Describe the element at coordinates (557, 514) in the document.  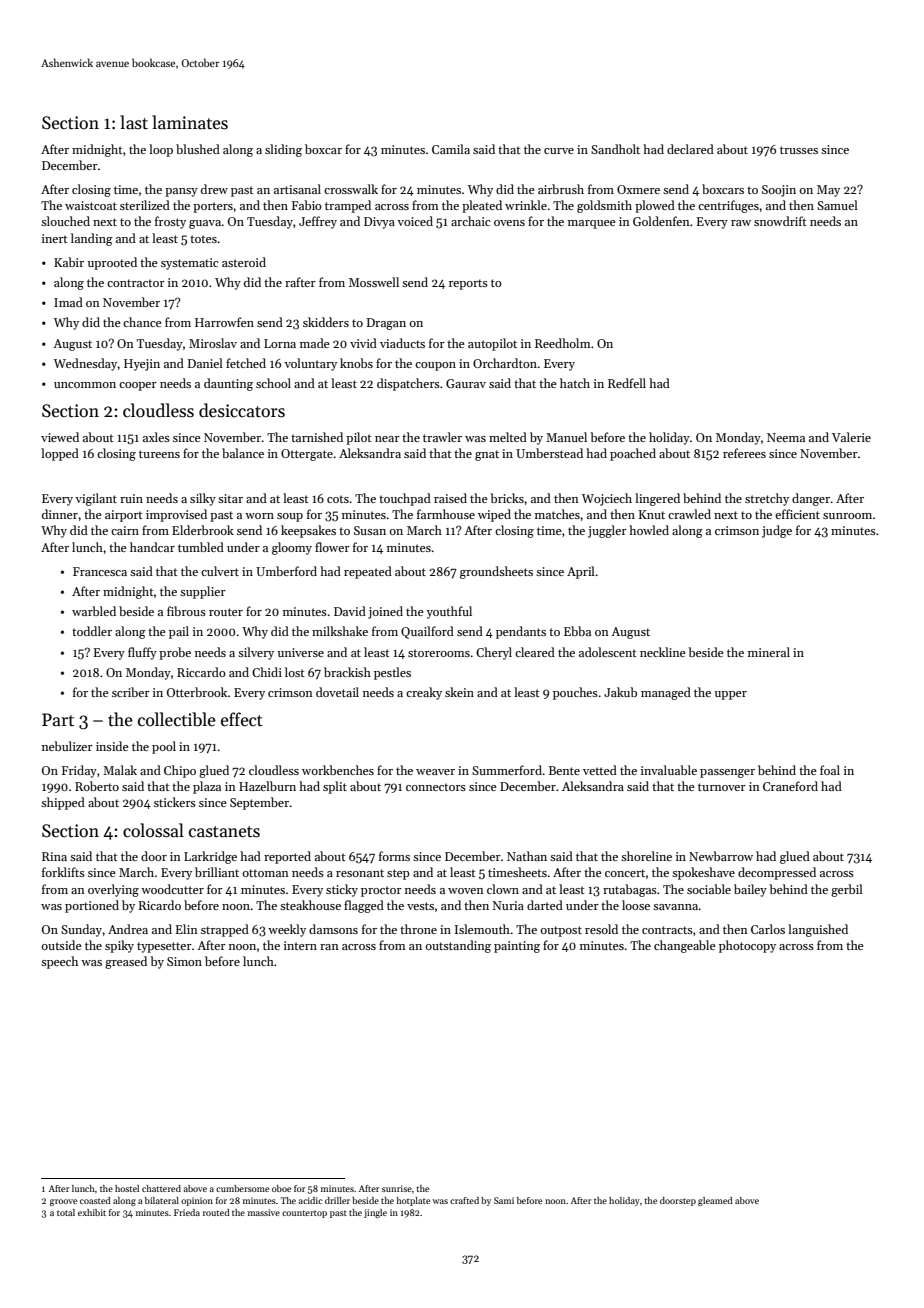
I see `matches` at that location.
